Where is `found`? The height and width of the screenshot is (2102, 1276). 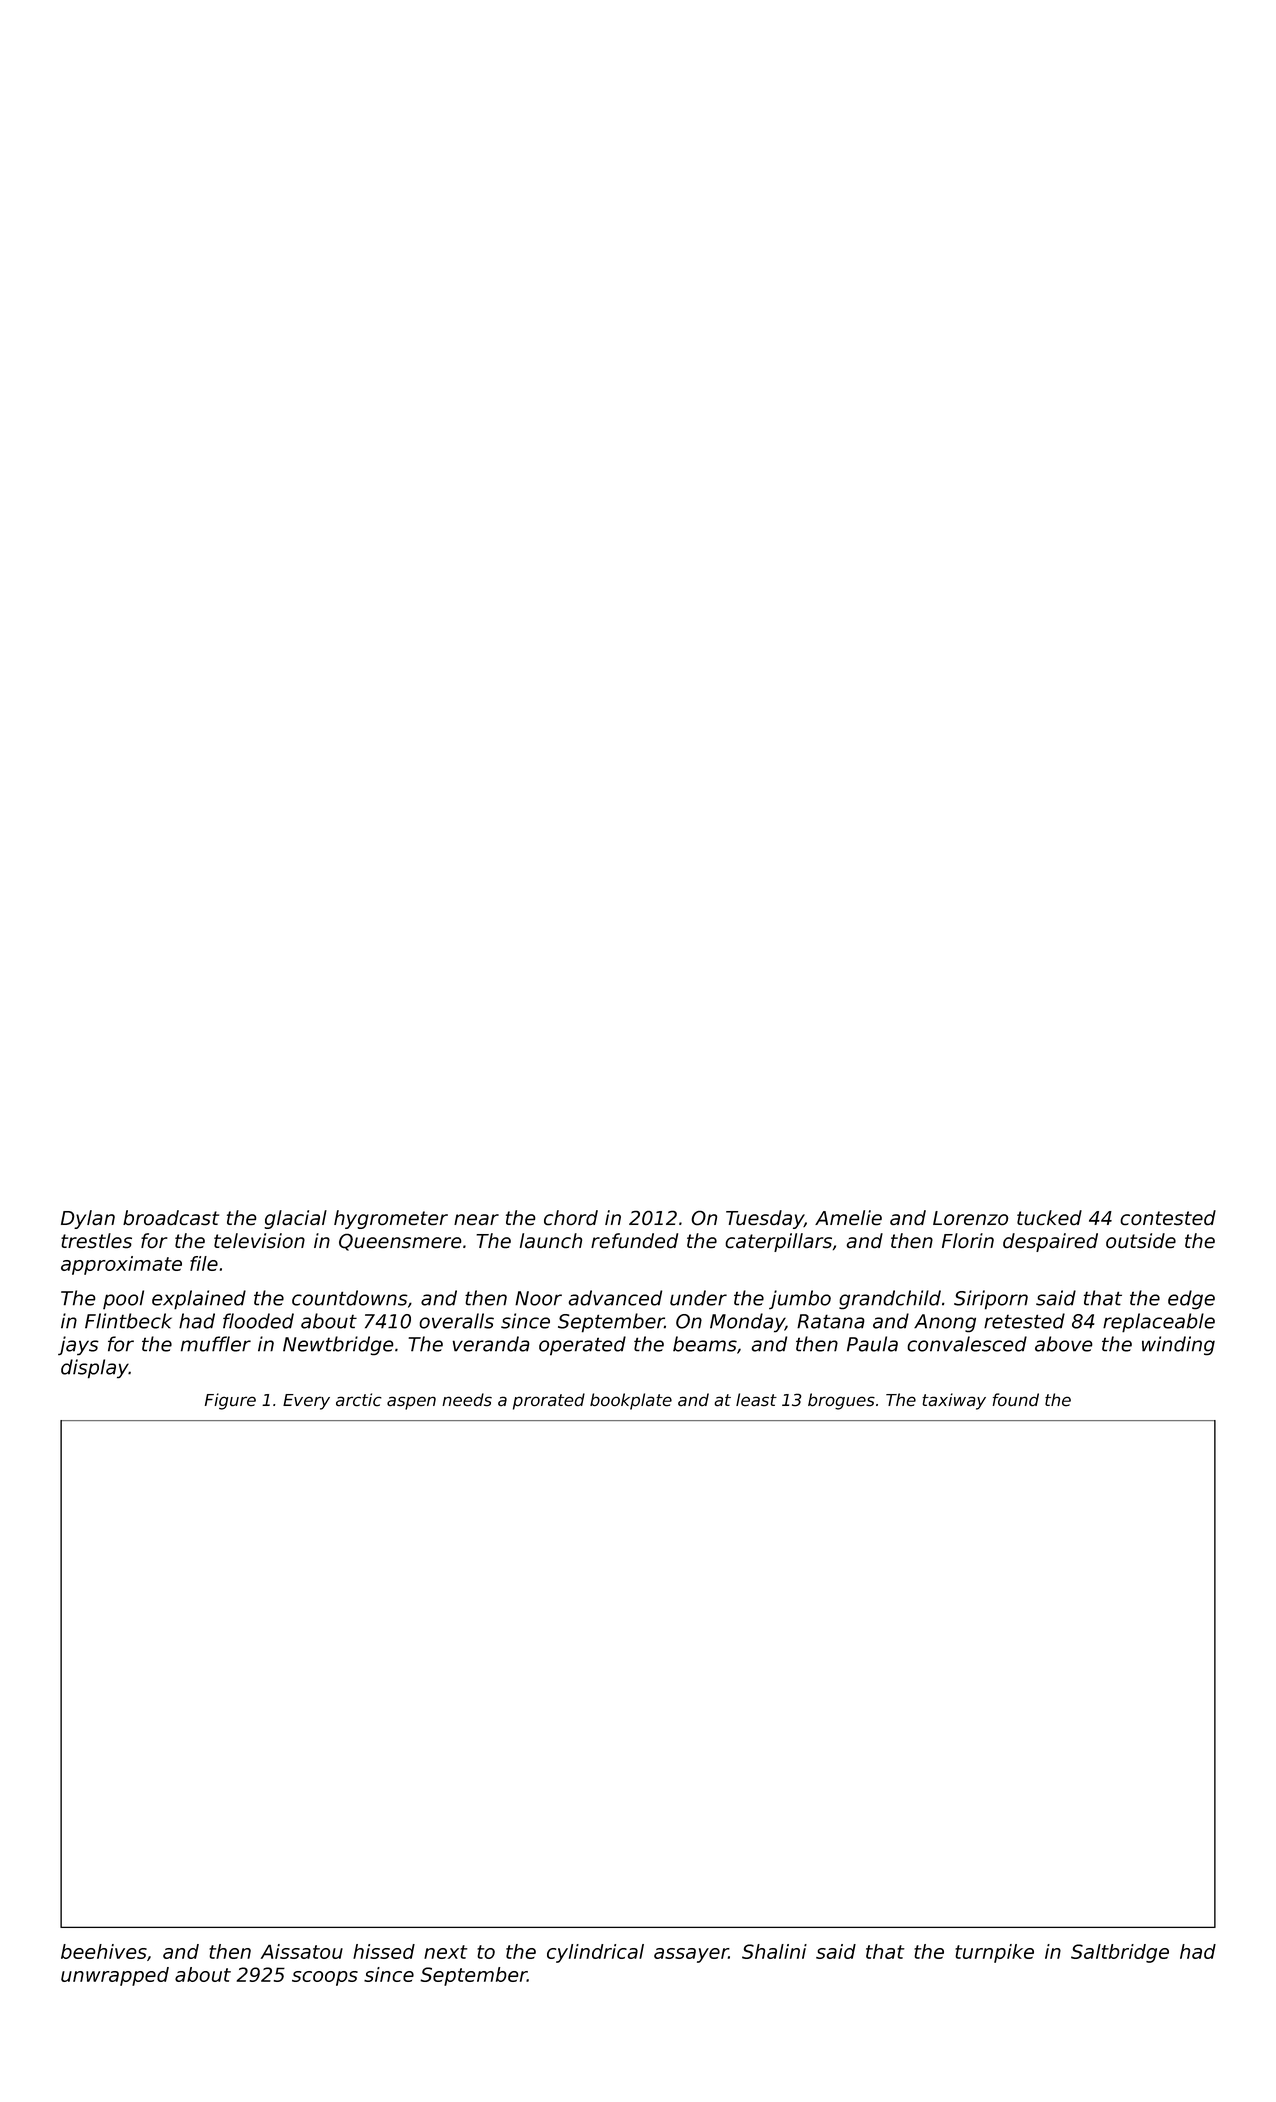
found is located at coordinates (1016, 1400).
